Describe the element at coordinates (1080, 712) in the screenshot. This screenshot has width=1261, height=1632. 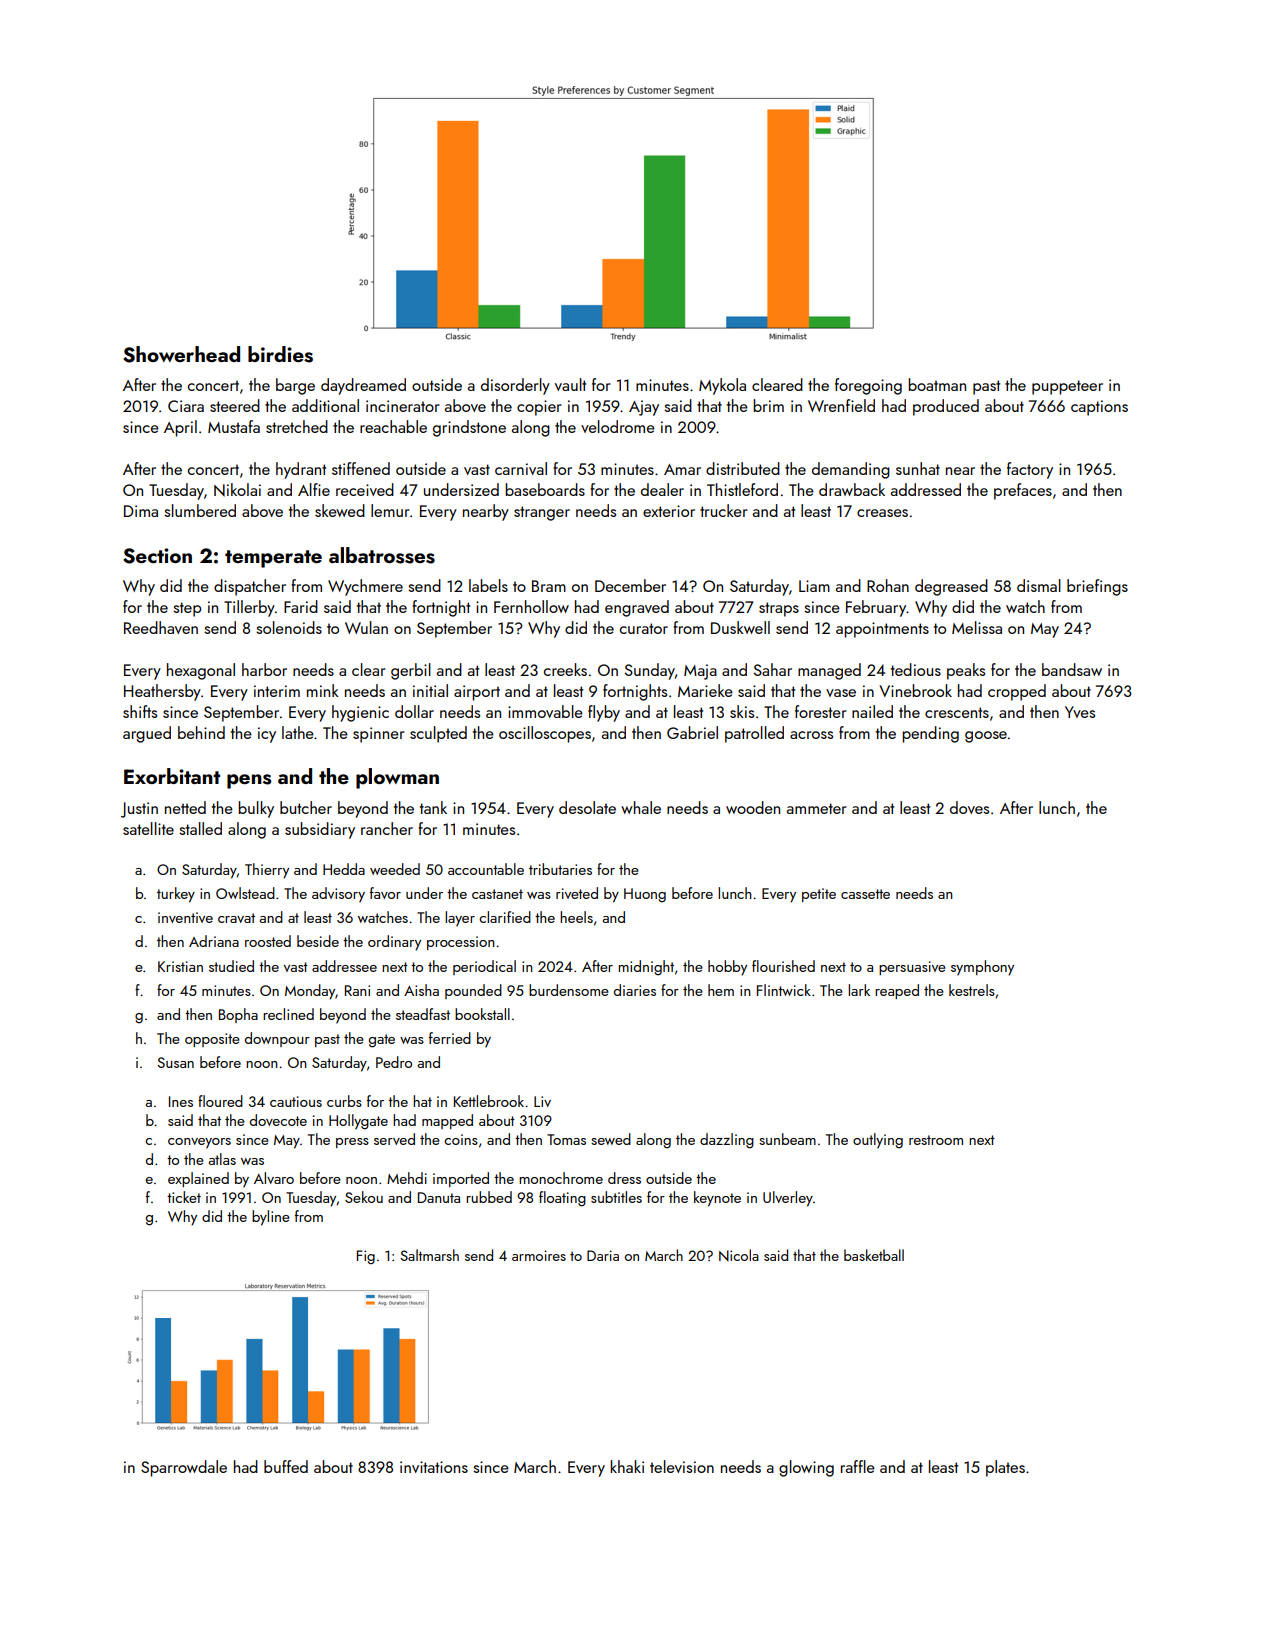
I see `Yves` at that location.
